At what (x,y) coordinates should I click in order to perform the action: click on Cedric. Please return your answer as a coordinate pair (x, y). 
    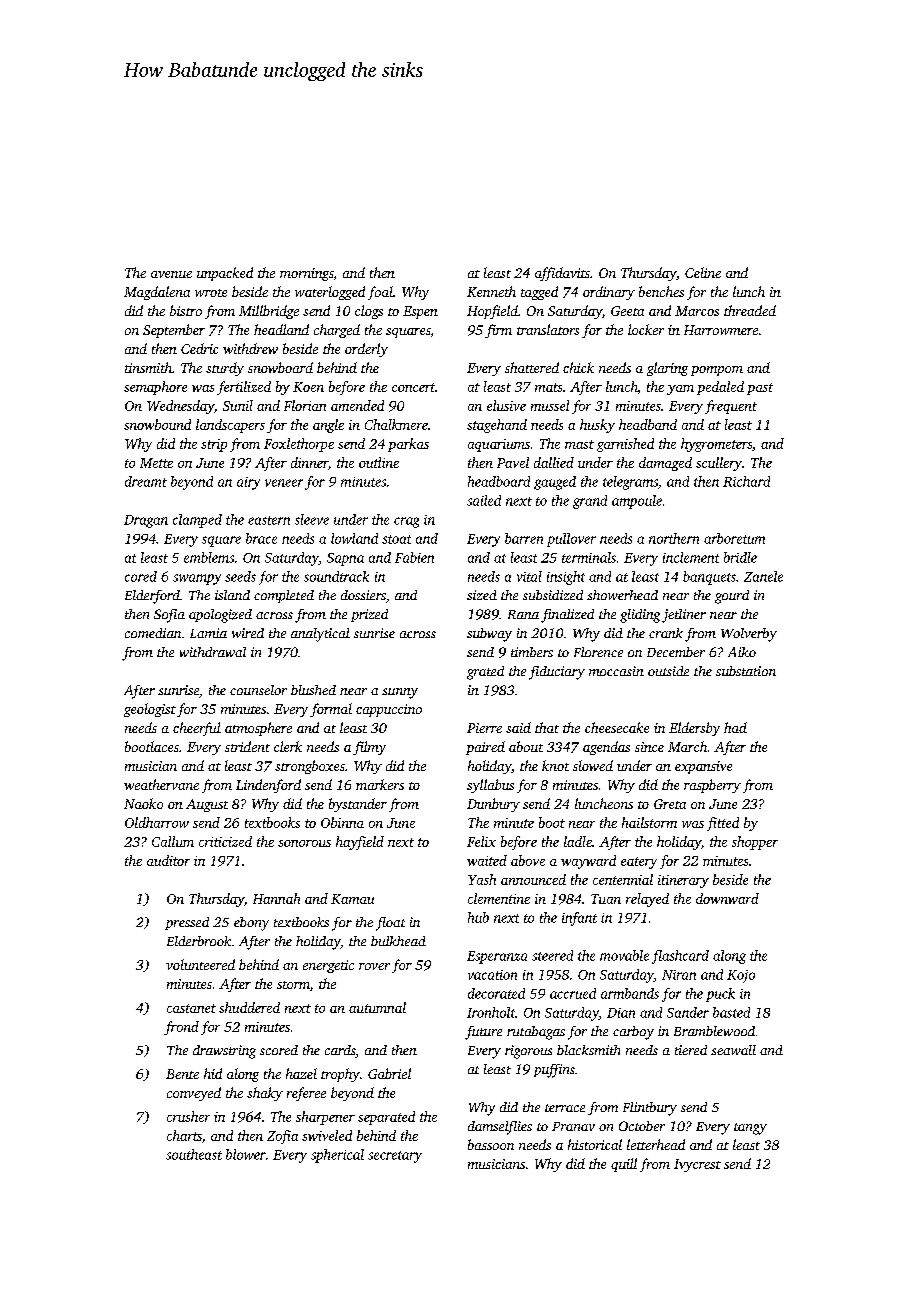
    Looking at the image, I should click on (199, 348).
